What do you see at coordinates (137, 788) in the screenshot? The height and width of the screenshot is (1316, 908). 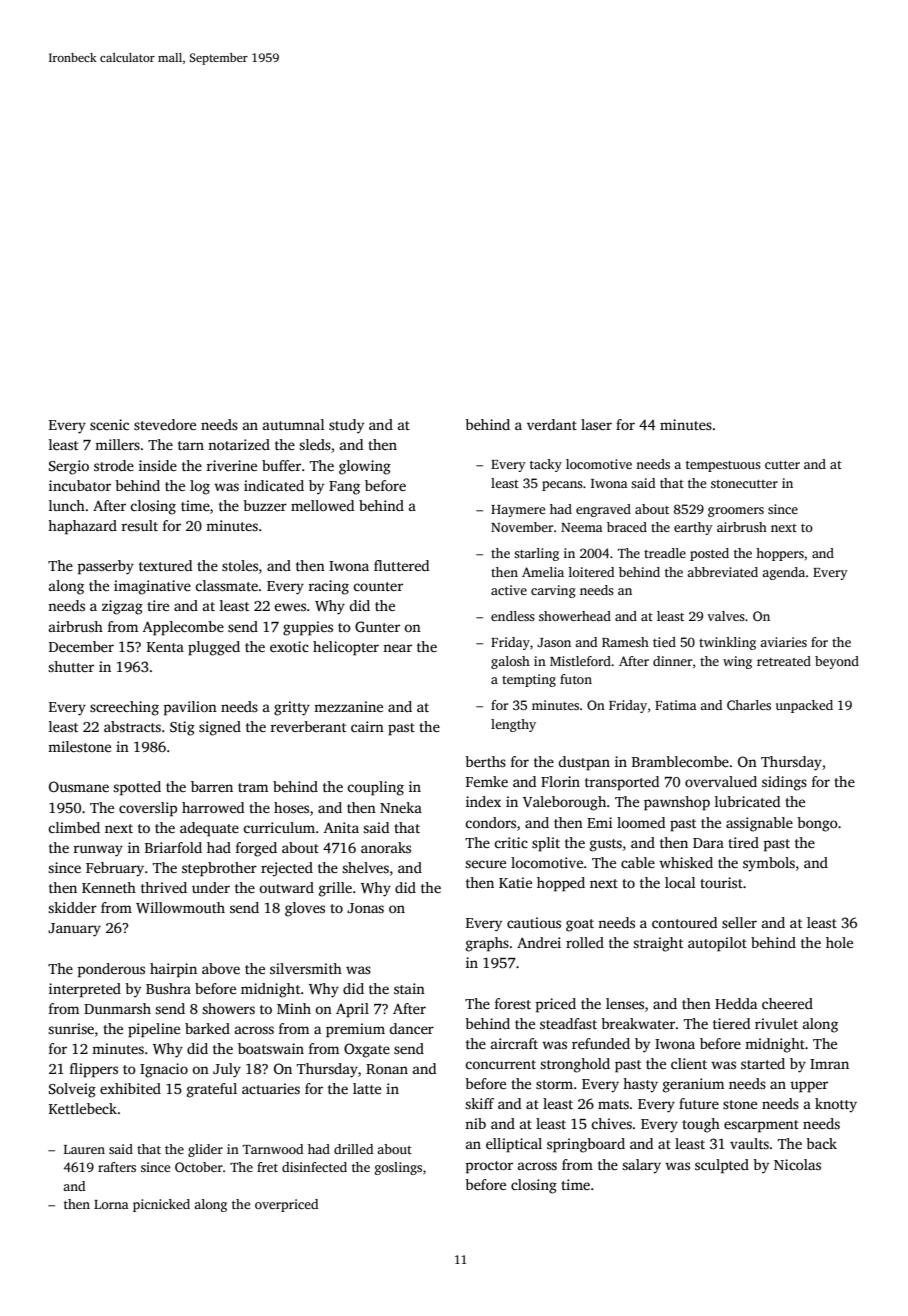 I see `spotted` at bounding box center [137, 788].
